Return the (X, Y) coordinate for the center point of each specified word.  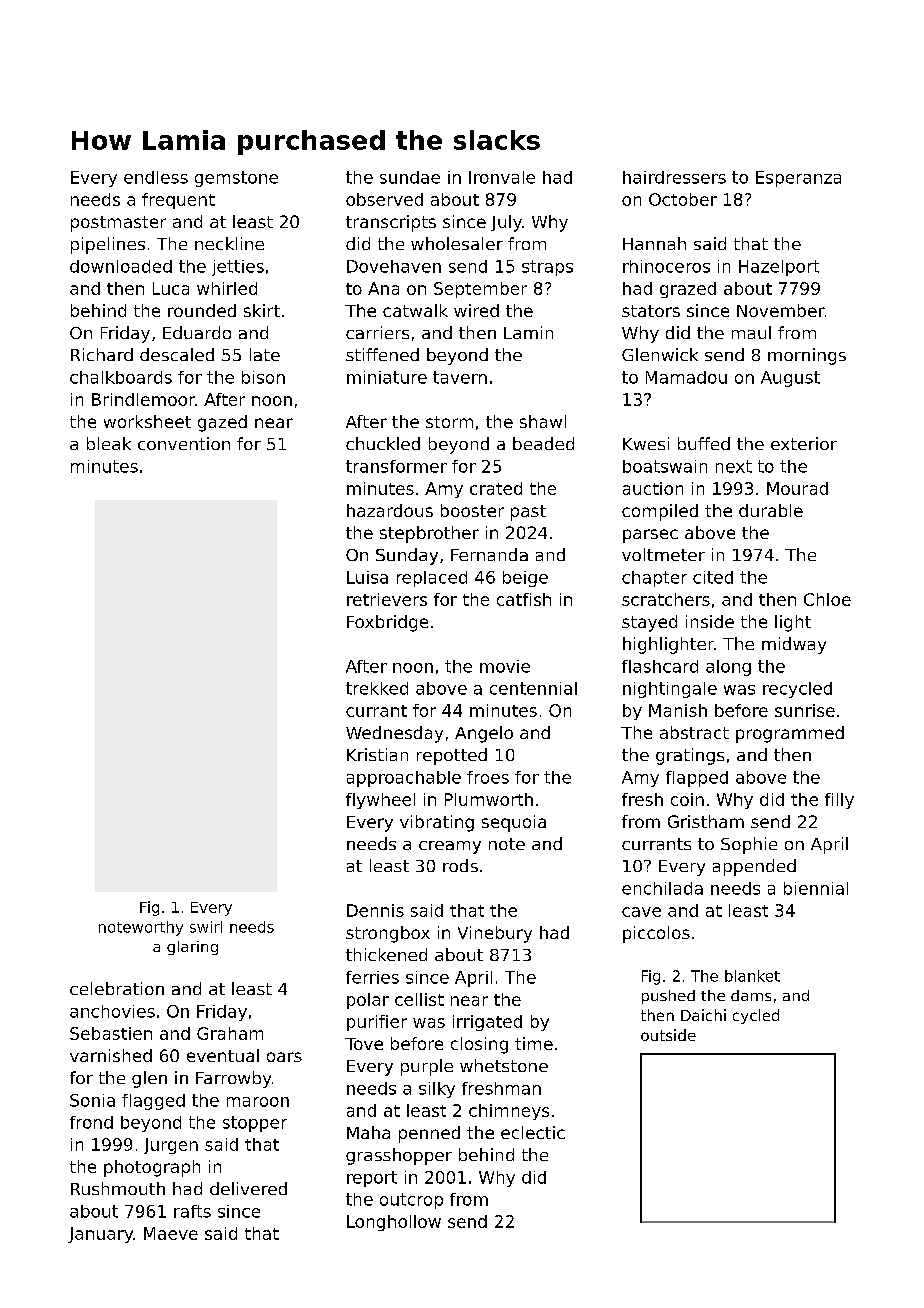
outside (668, 1035)
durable (771, 510)
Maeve (171, 1233)
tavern (460, 377)
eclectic (533, 1132)
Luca (171, 288)
